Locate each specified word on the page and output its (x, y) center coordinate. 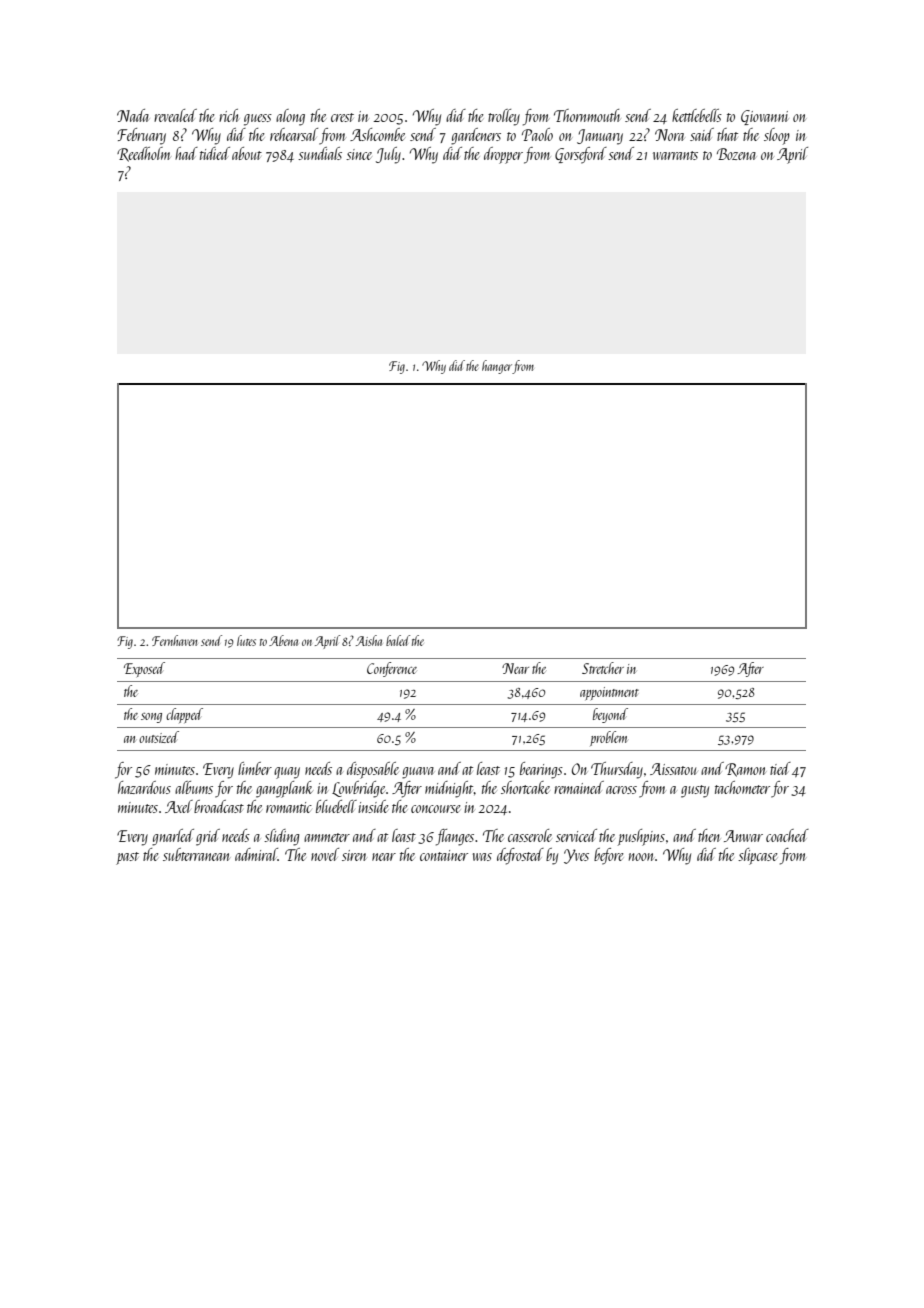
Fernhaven (174, 640)
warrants (675, 155)
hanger (497, 367)
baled (398, 640)
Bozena (736, 154)
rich (228, 115)
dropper (503, 155)
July (388, 155)
